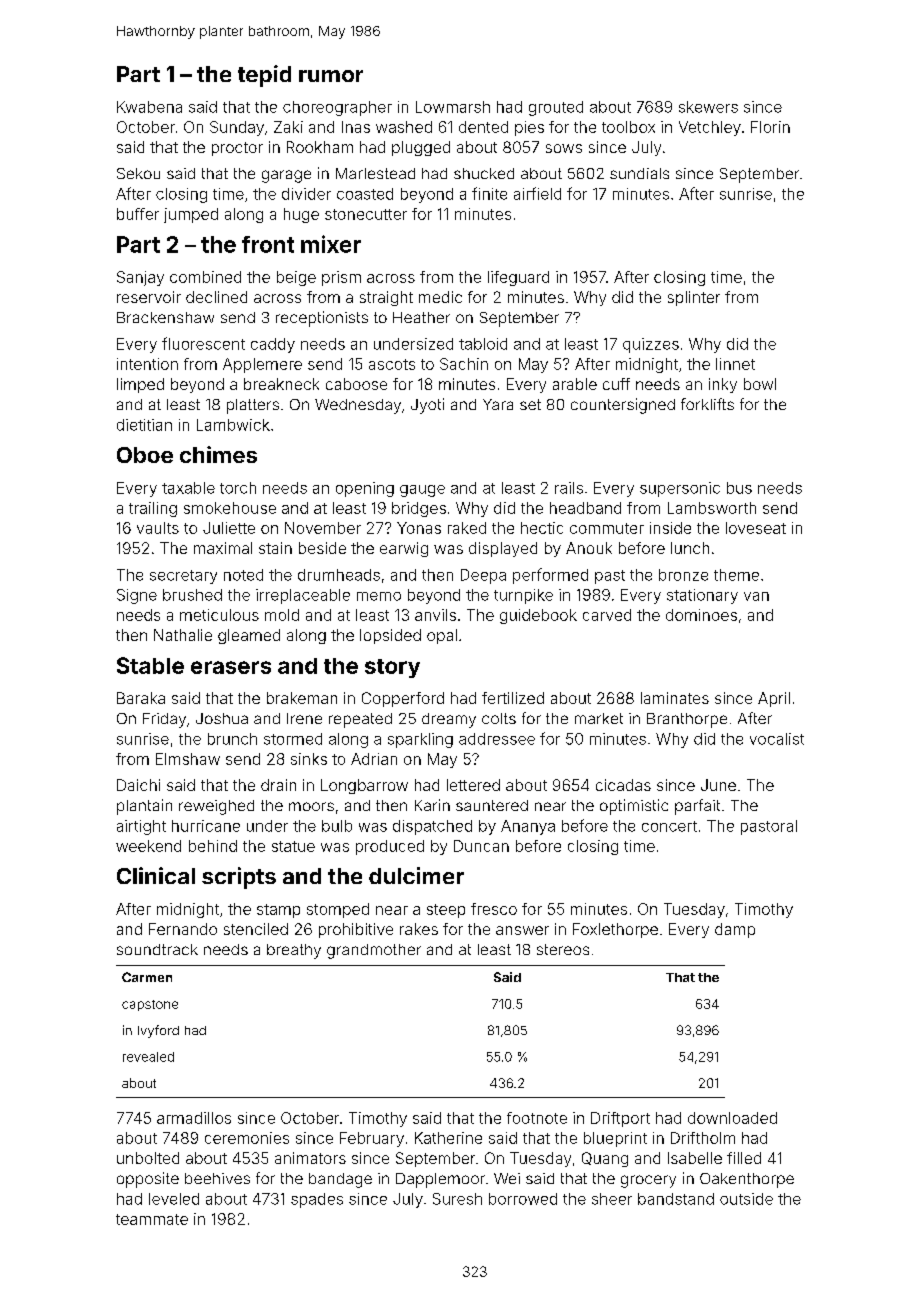 Image resolution: width=924 pixels, height=1308 pixels. Describe the element at coordinates (607, 615) in the image. I see `carved` at that location.
